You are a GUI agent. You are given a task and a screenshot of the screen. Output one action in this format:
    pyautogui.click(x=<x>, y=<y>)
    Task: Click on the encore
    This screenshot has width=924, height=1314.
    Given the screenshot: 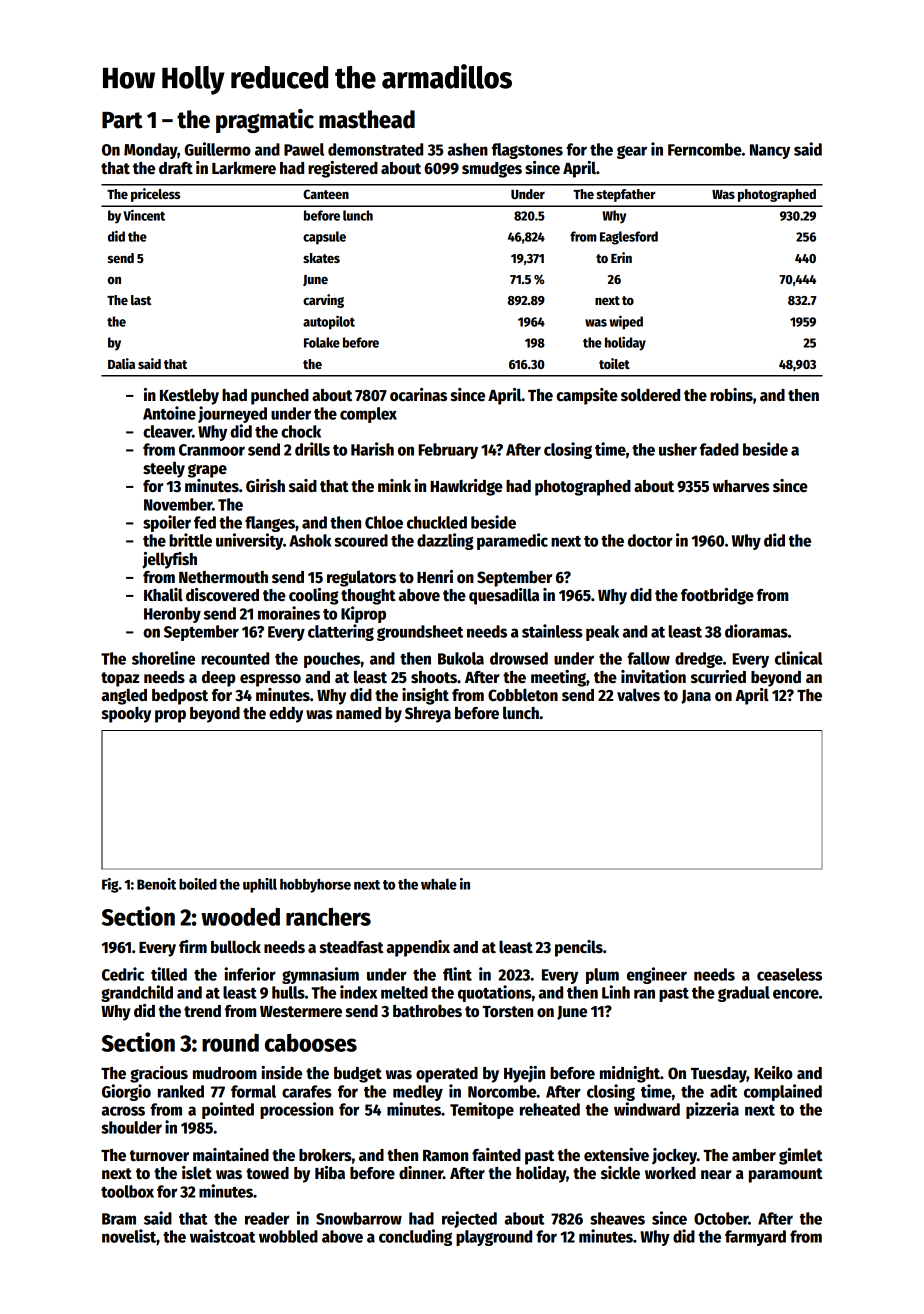 What is the action you would take?
    pyautogui.click(x=796, y=994)
